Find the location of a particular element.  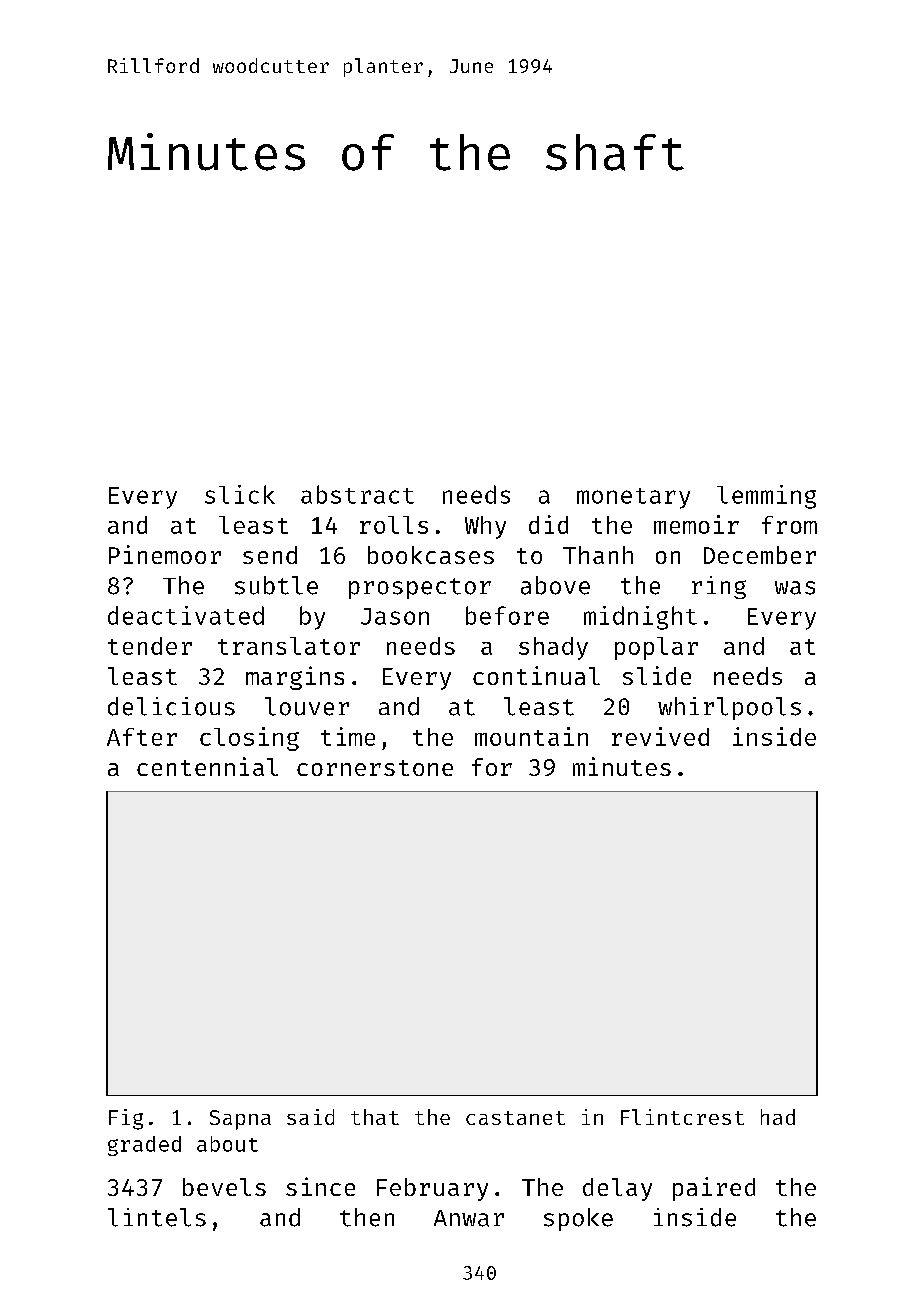

Sapna is located at coordinates (240, 1120).
